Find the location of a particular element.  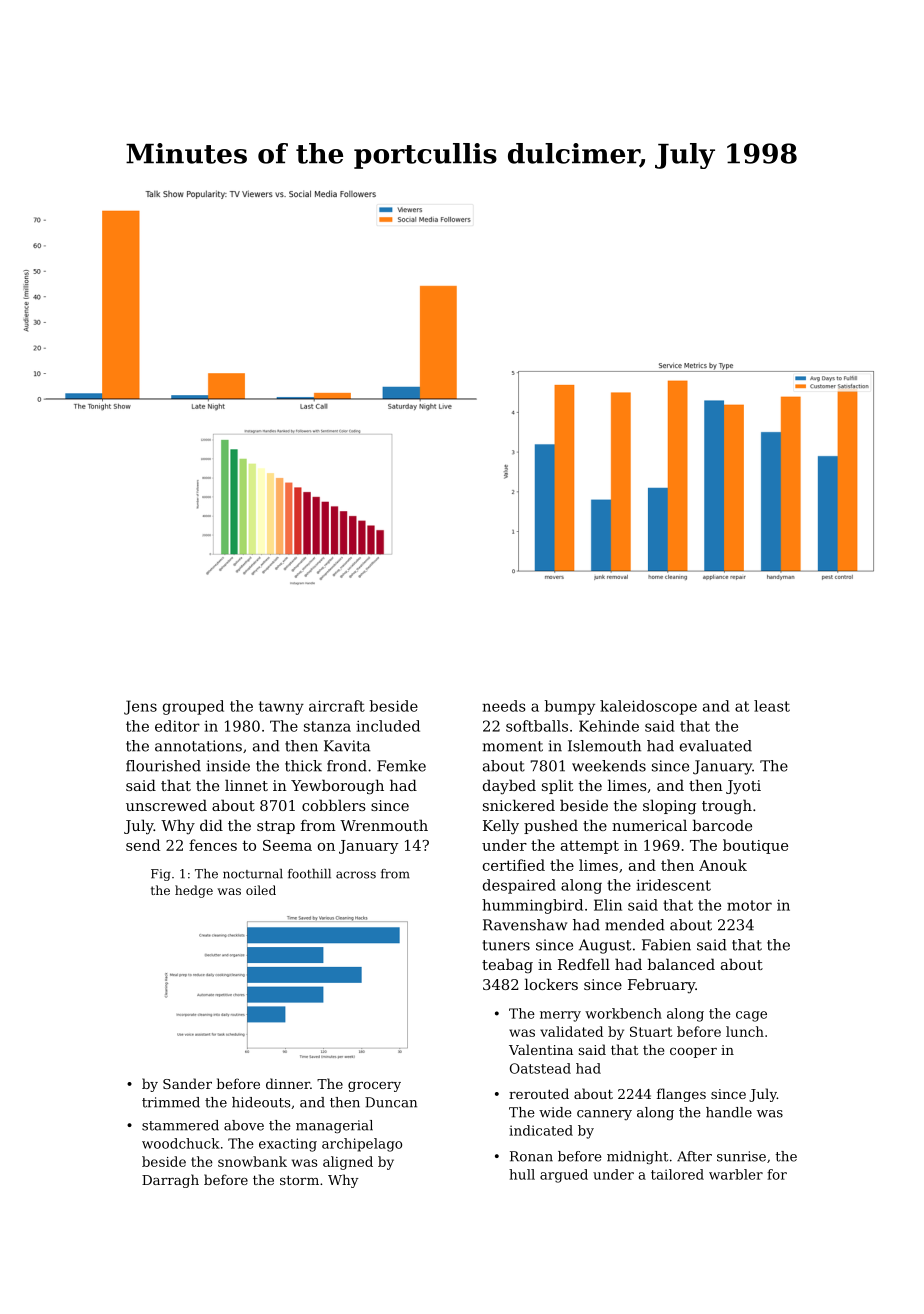

Sander is located at coordinates (187, 1083).
